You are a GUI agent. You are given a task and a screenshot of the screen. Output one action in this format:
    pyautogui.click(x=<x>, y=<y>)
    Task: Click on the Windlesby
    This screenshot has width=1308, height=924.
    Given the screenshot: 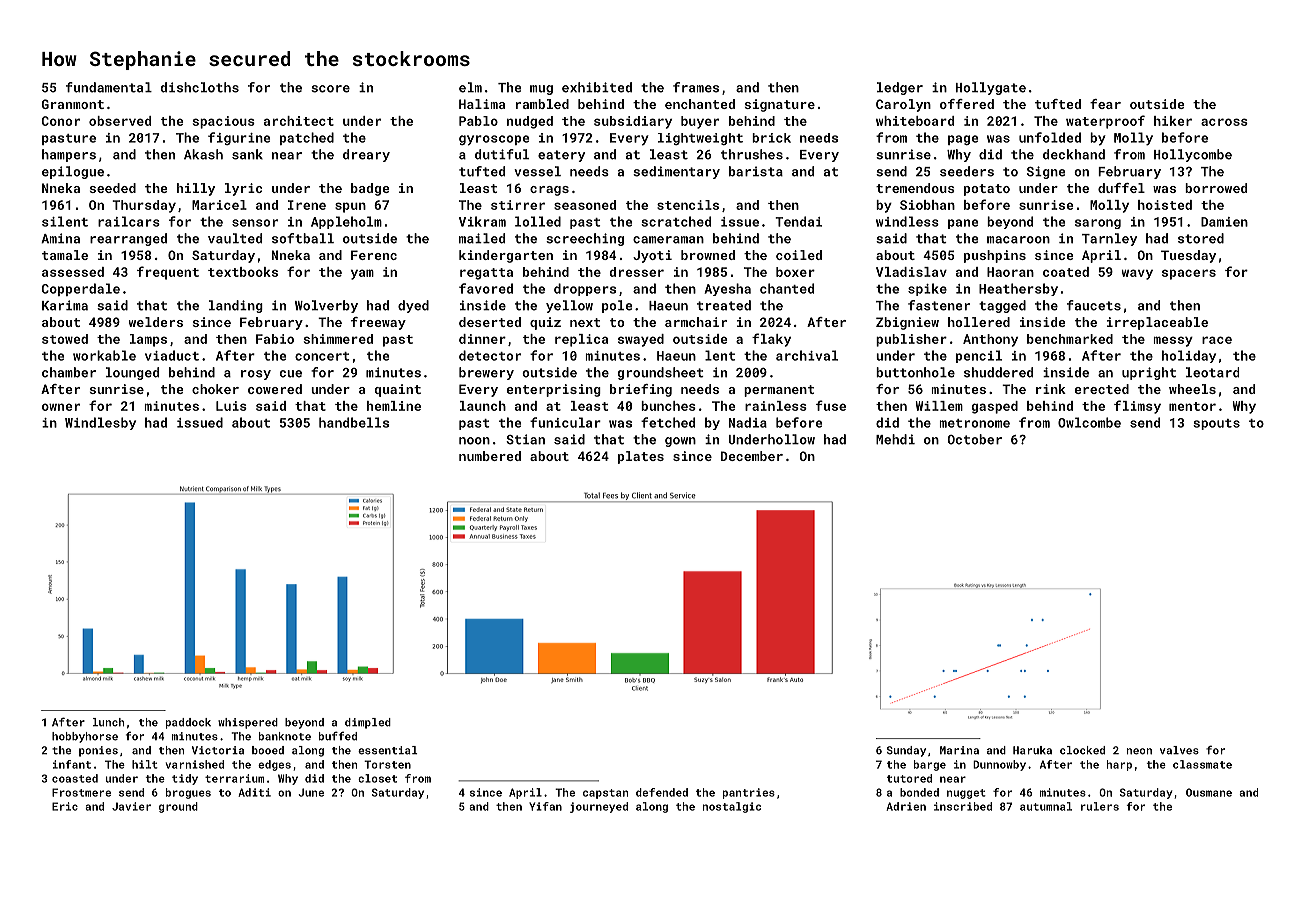 What is the action you would take?
    pyautogui.click(x=100, y=423)
